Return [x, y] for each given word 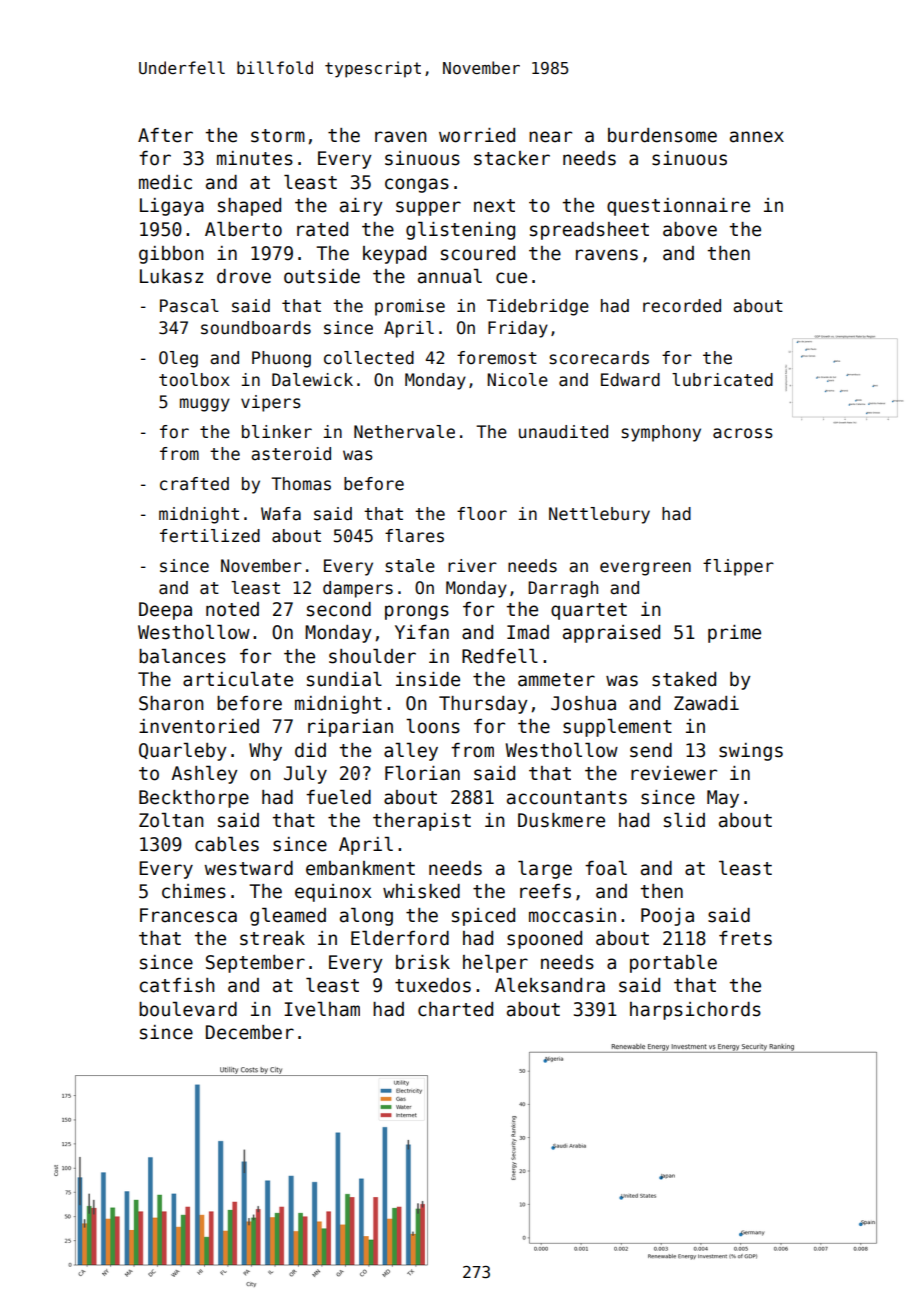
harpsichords [695, 1011]
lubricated [722, 380]
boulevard [188, 1009]
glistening [460, 231]
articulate [238, 679]
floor [482, 514]
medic [165, 182]
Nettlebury [599, 515]
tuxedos [433, 985]
